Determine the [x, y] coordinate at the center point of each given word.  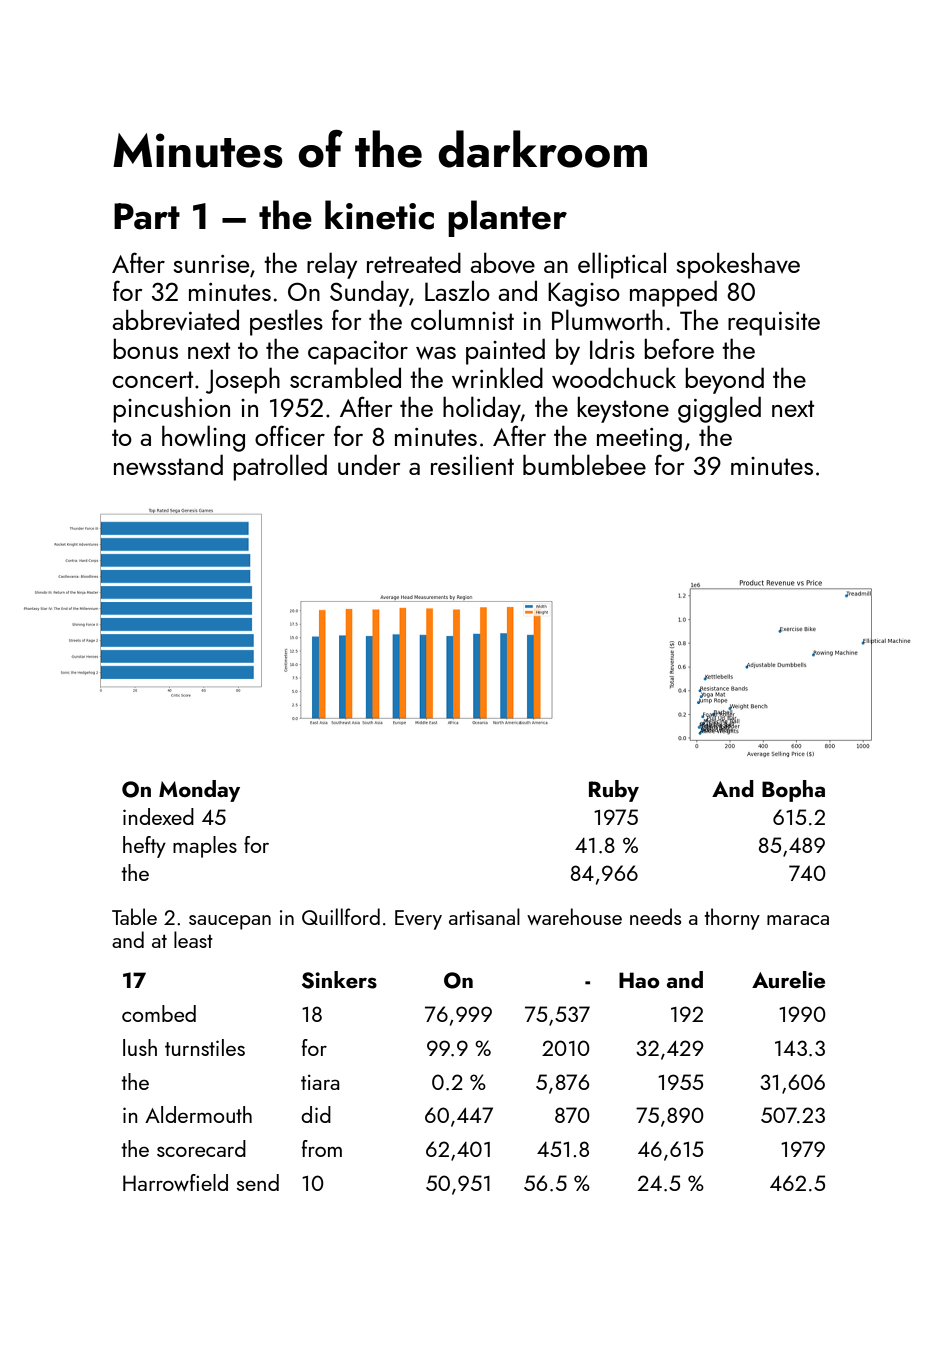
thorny [732, 919]
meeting [639, 440]
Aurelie [788, 979]
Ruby [614, 791]
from [322, 1148]
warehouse [574, 916]
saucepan [230, 922]
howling [203, 438]
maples [205, 847]
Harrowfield [175, 1182]
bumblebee [584, 464]
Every [418, 920]
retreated [414, 262]
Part [147, 216]
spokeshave [738, 265]
